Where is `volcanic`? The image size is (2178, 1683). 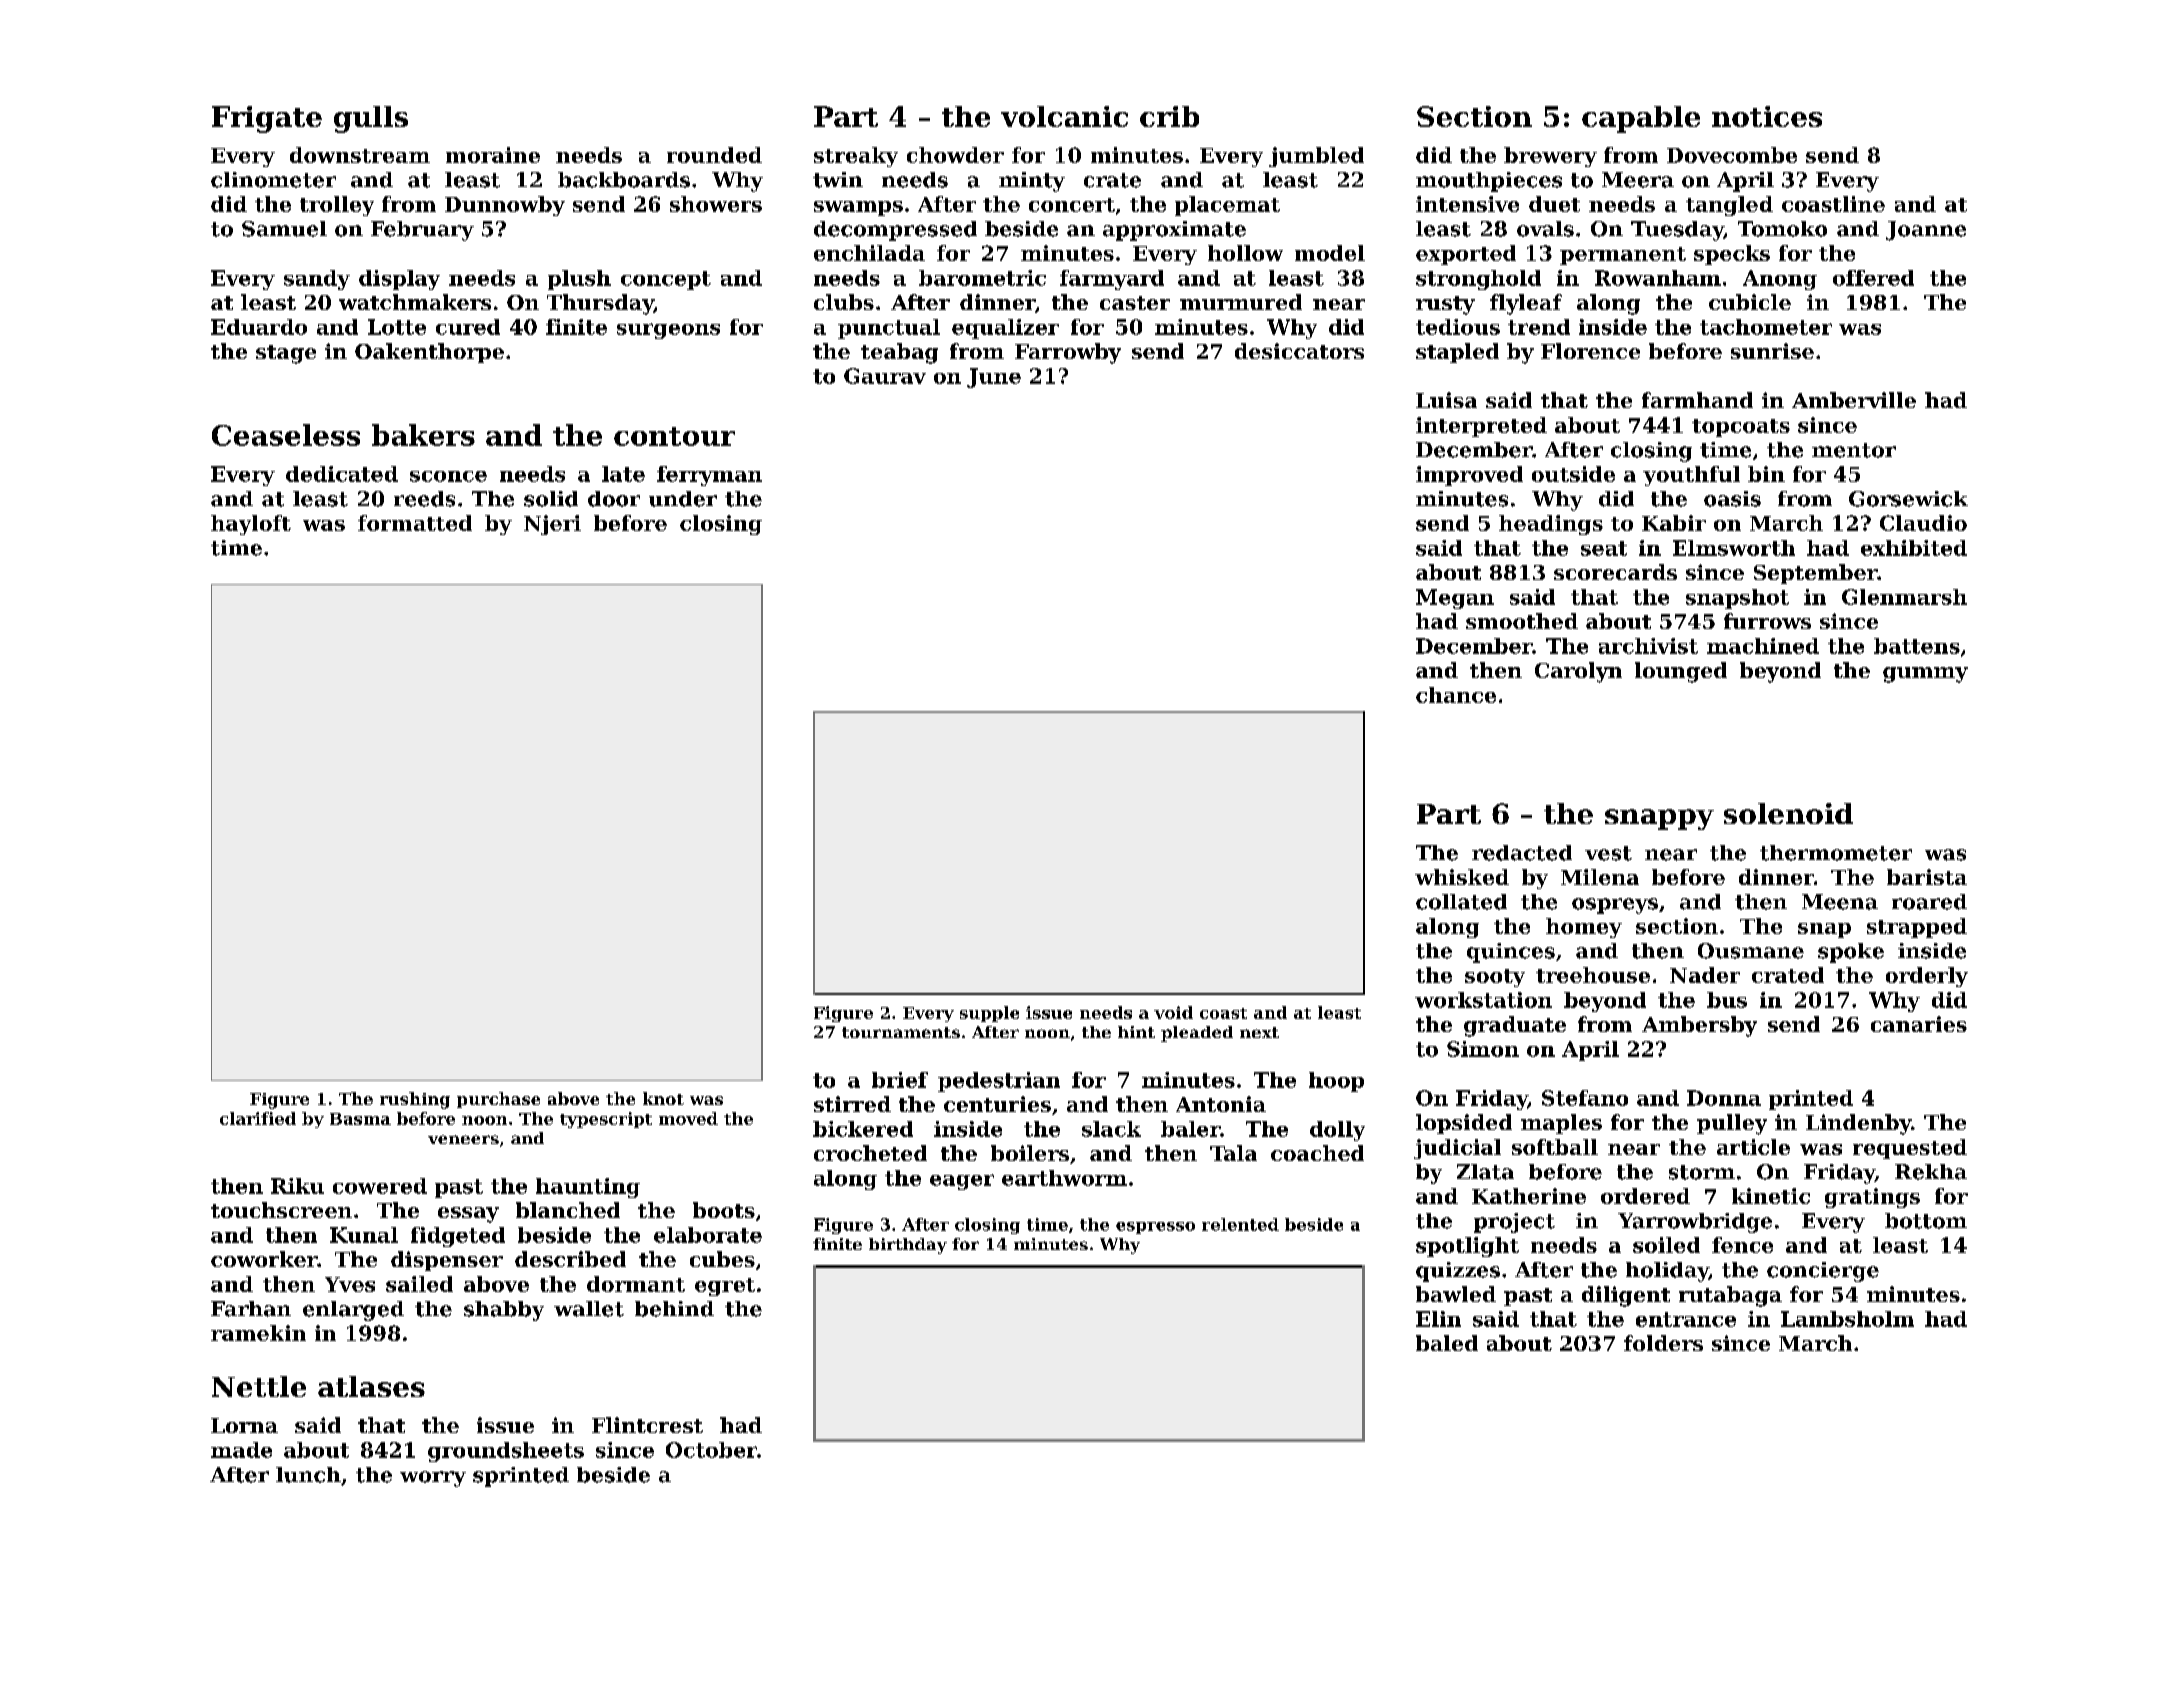 volcanic is located at coordinates (1064, 116).
